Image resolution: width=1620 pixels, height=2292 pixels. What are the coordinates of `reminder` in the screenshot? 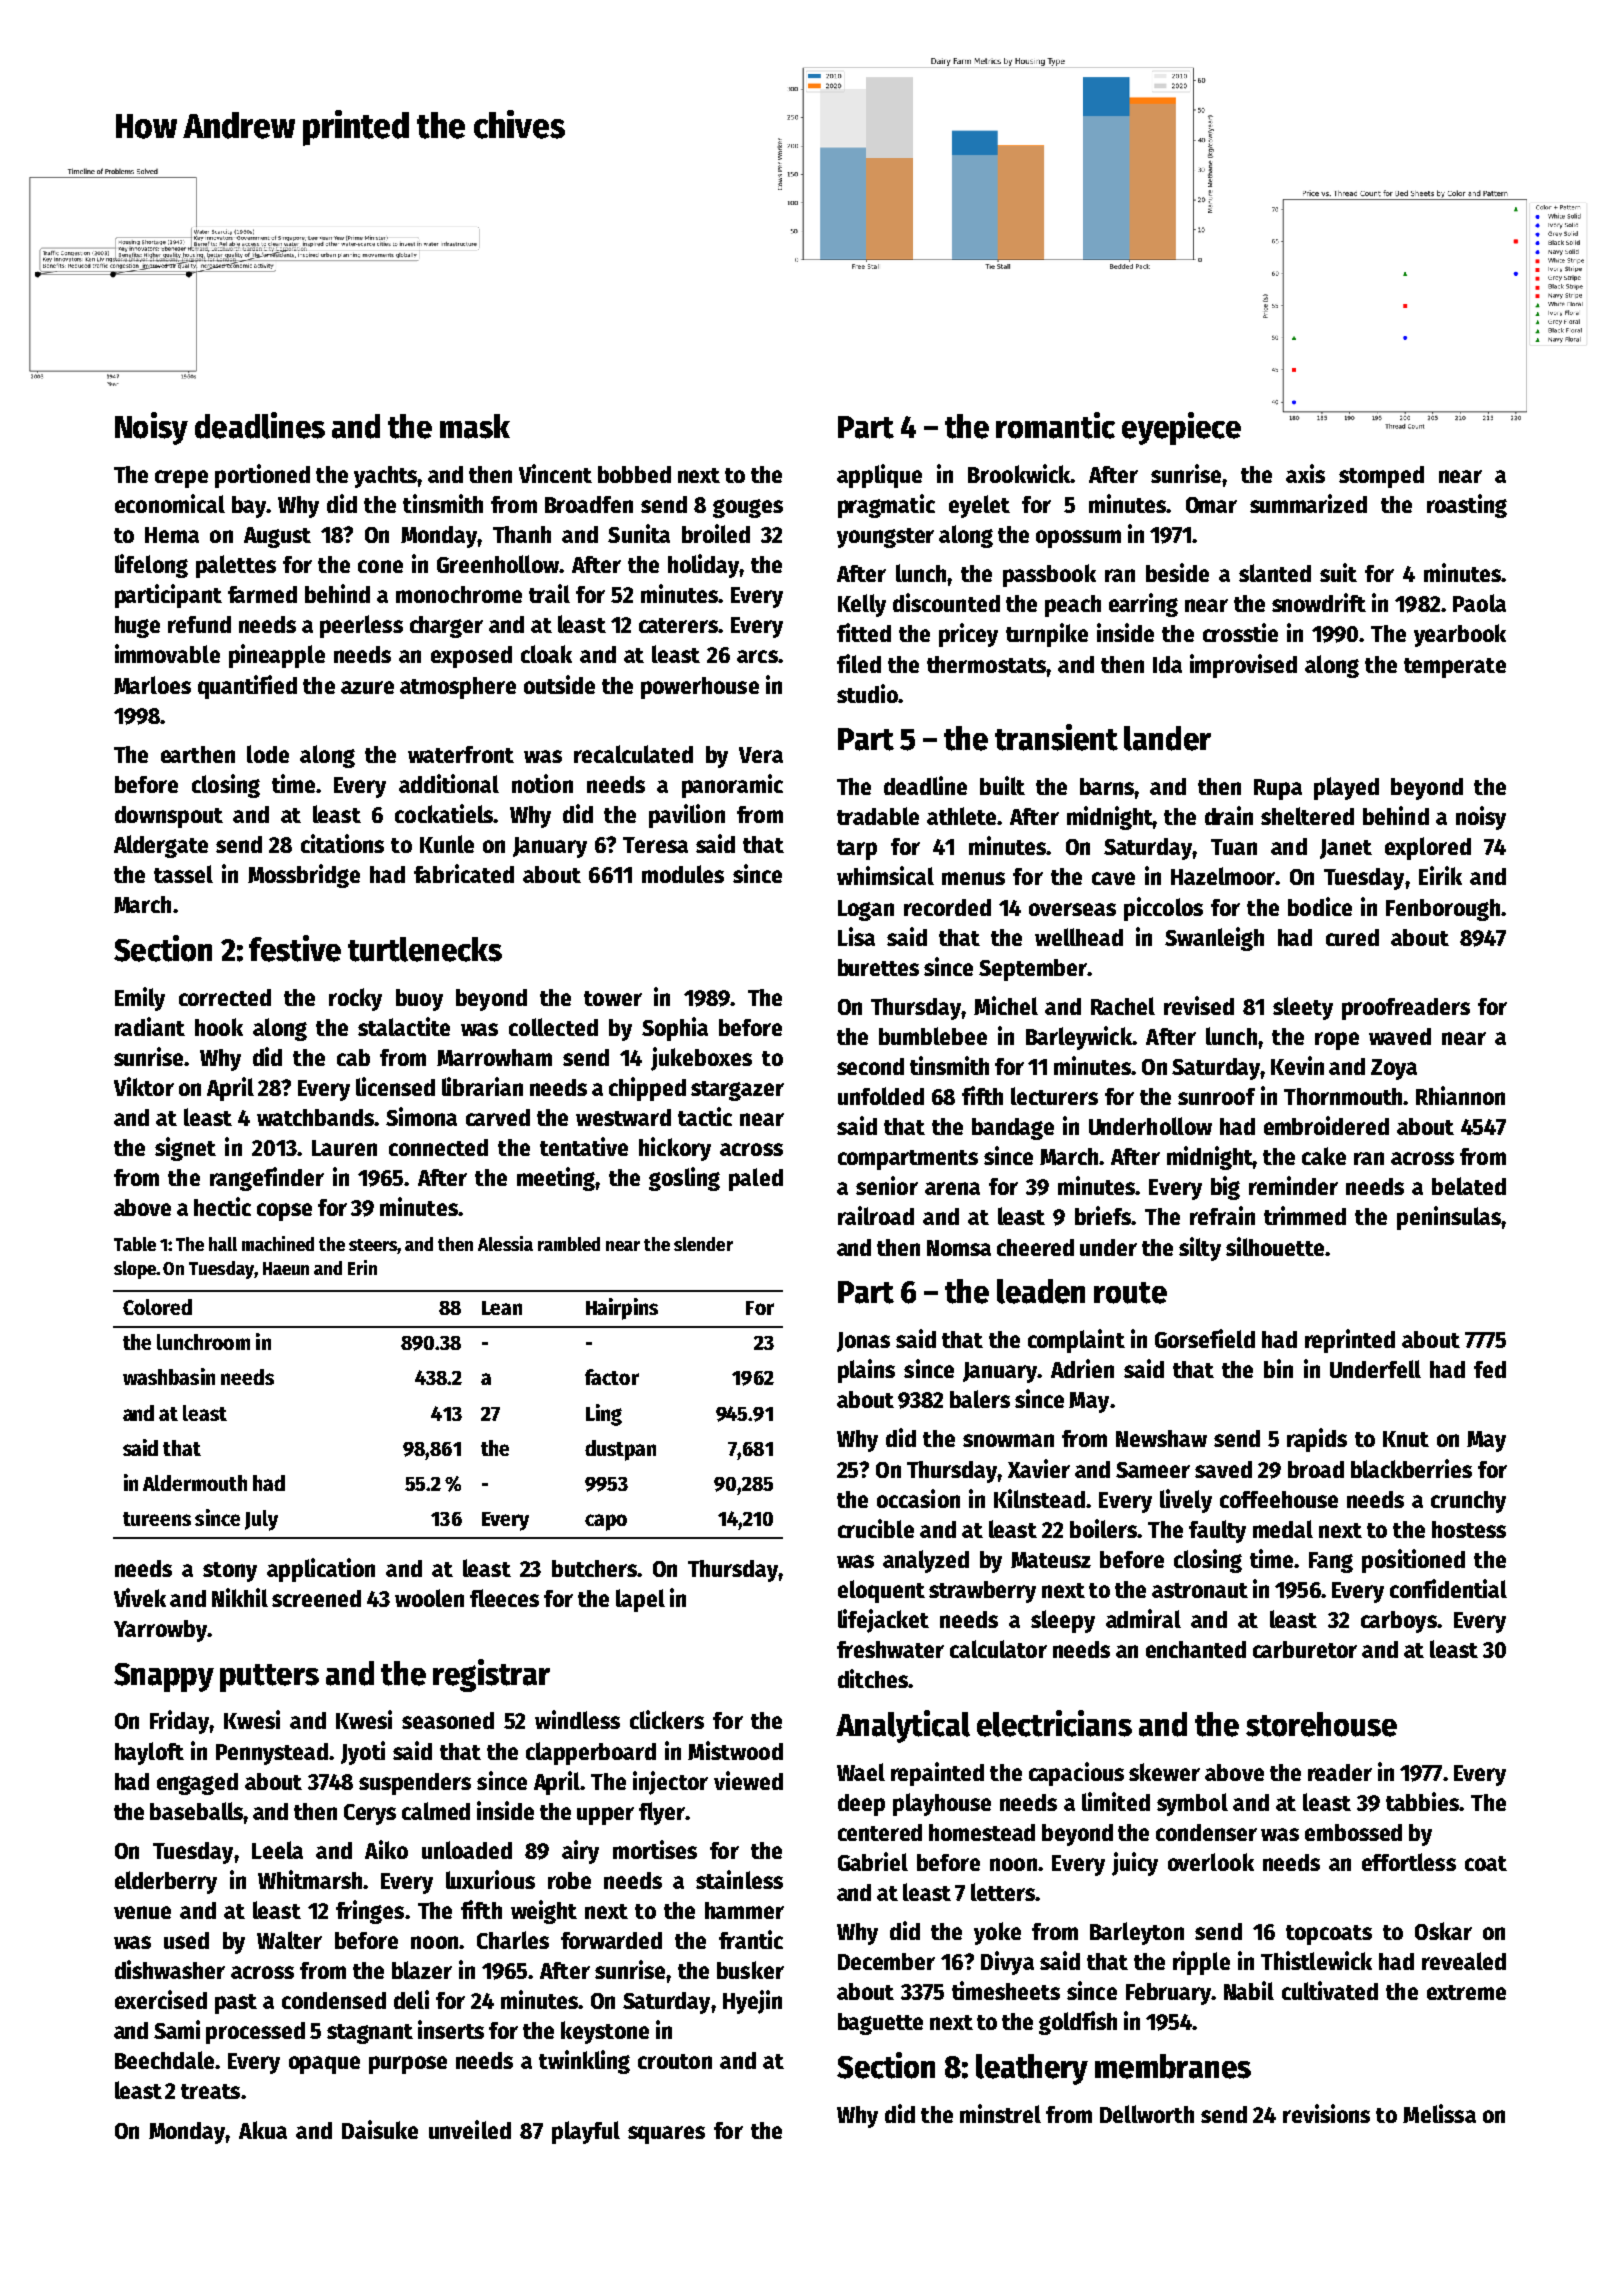 It's located at (1293, 1185).
